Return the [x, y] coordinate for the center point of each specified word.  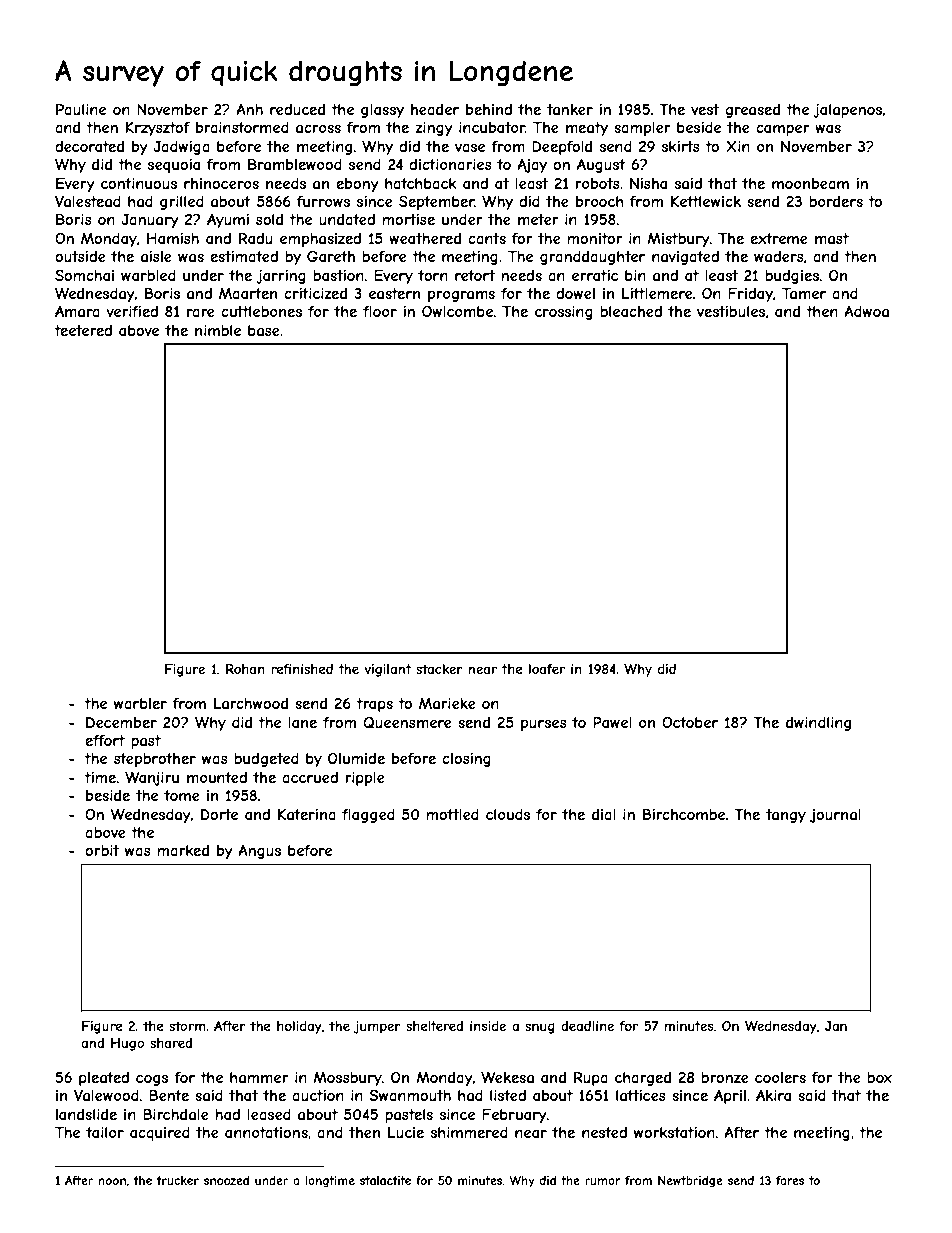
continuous [139, 183]
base [264, 330]
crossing [564, 313]
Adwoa [866, 311]
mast [832, 238]
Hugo [128, 1044]
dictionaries [450, 164]
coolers [780, 1077]
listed [508, 1095]
